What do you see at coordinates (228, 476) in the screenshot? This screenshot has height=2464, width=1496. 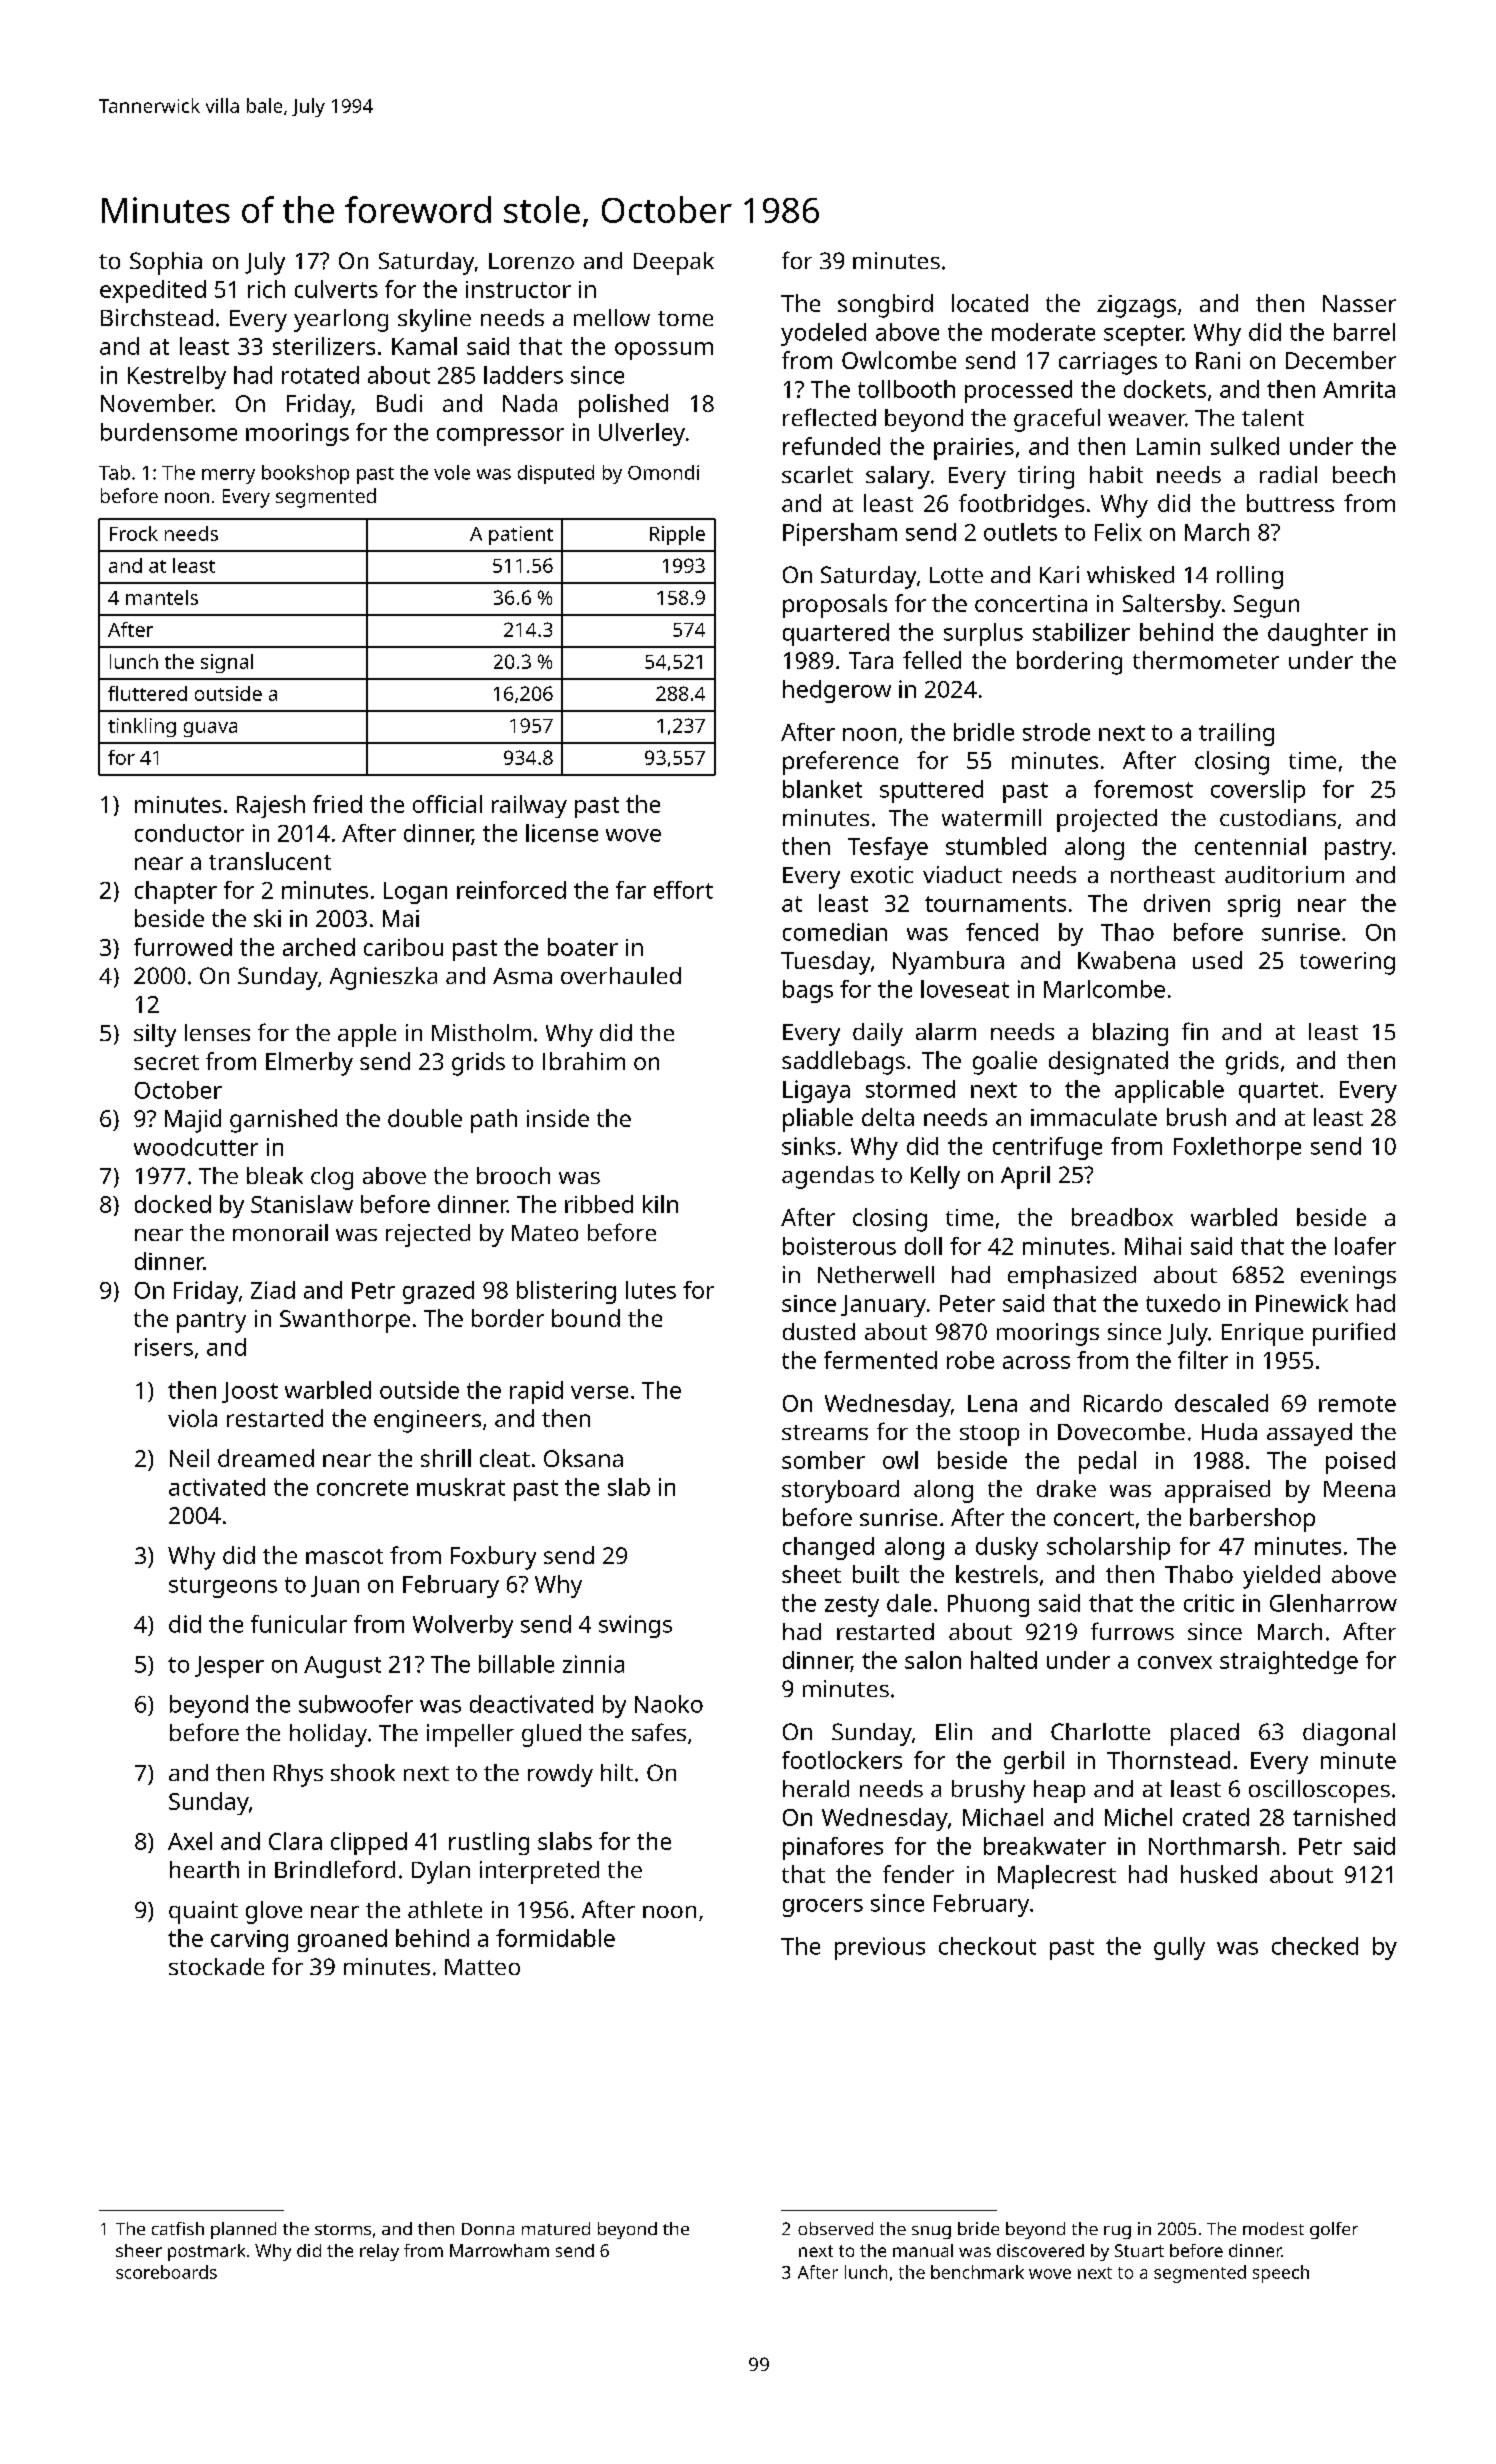 I see `merry` at bounding box center [228, 476].
